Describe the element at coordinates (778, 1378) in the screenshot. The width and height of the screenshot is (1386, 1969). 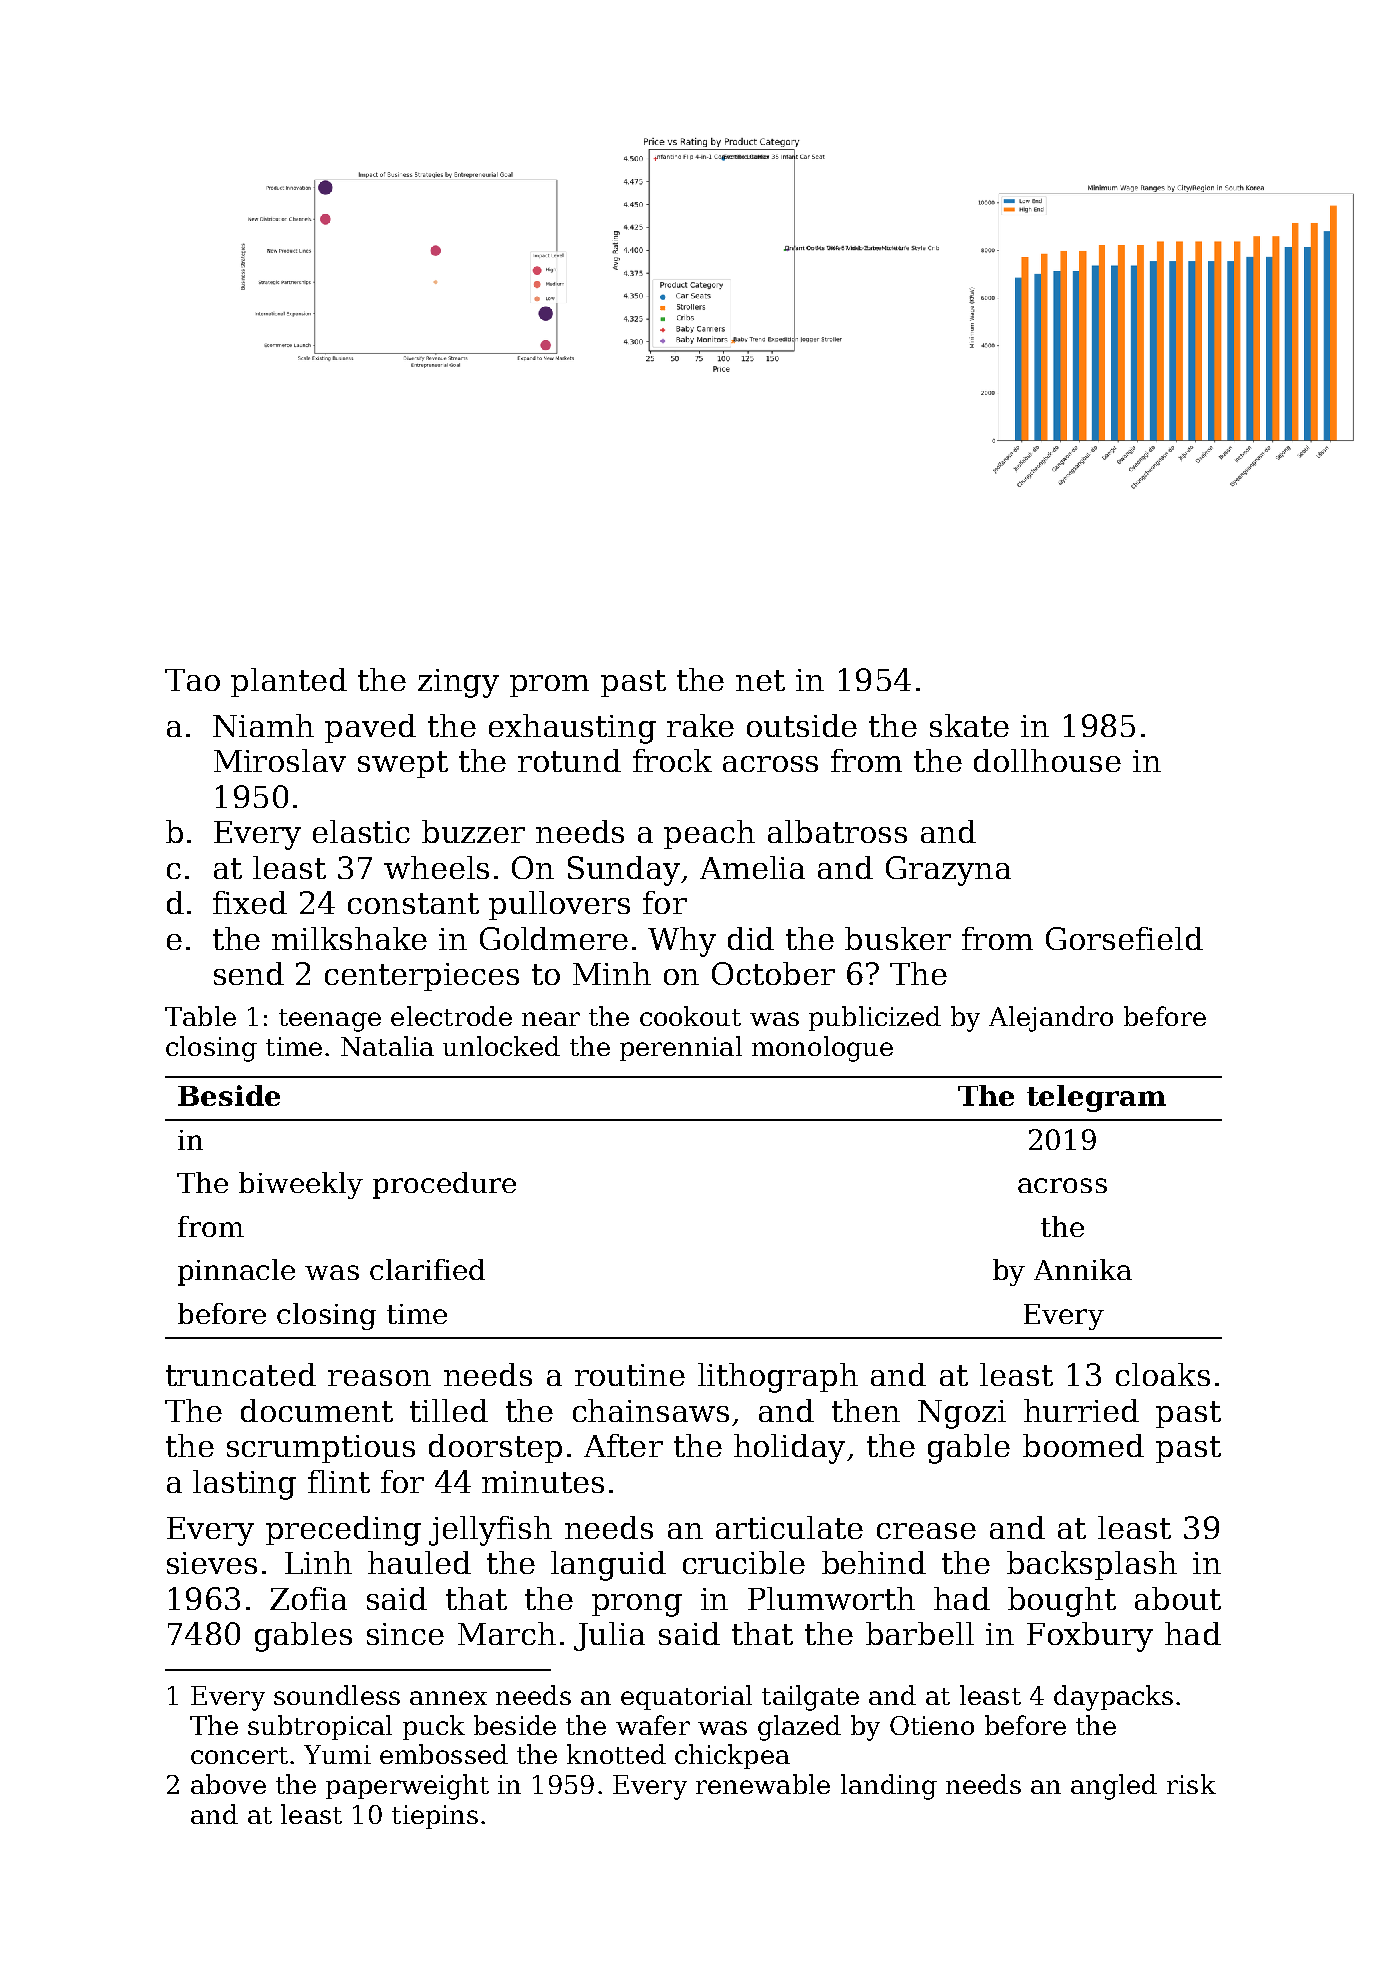
I see `lithograph` at that location.
